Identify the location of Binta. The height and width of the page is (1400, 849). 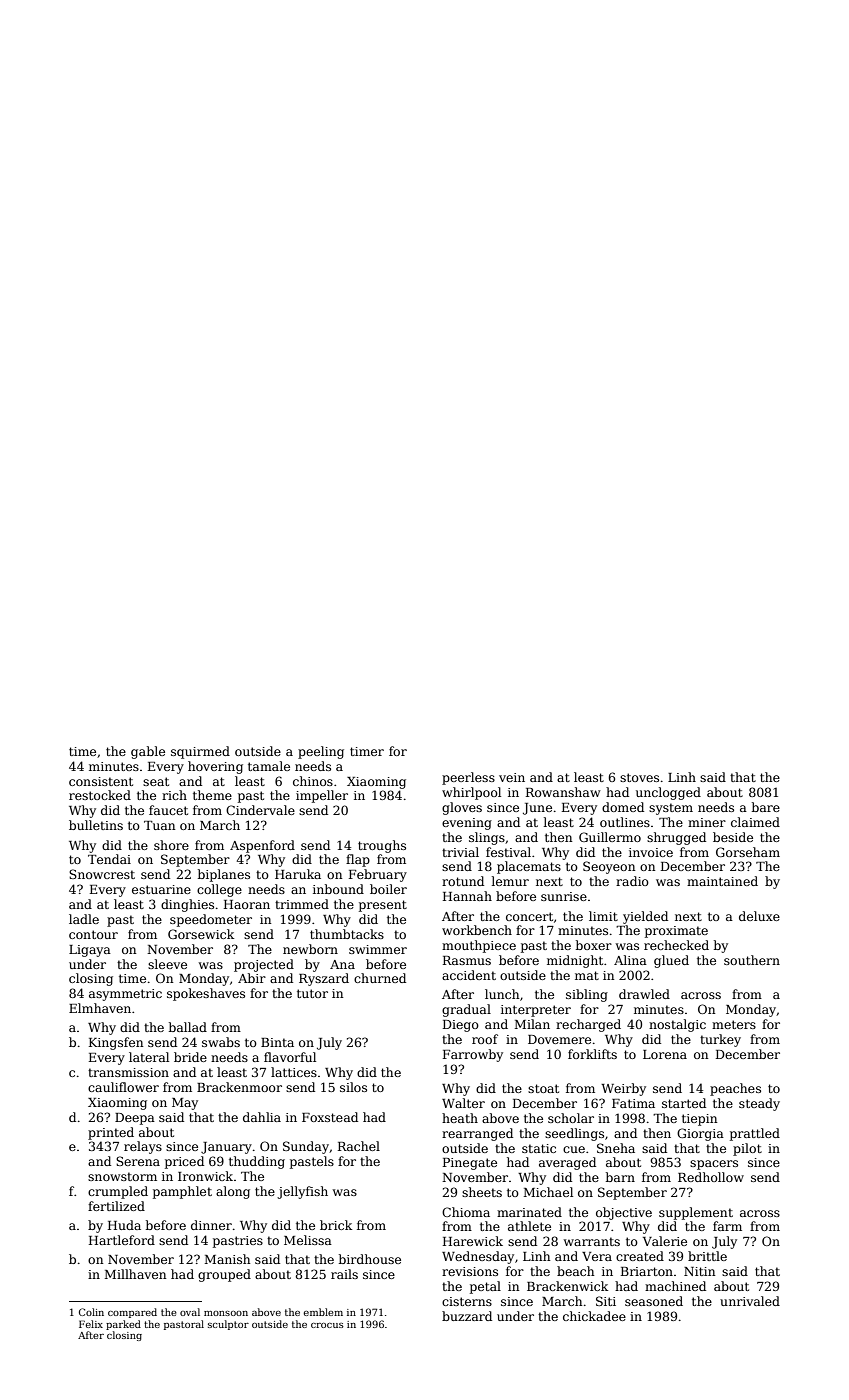
(277, 1042).
